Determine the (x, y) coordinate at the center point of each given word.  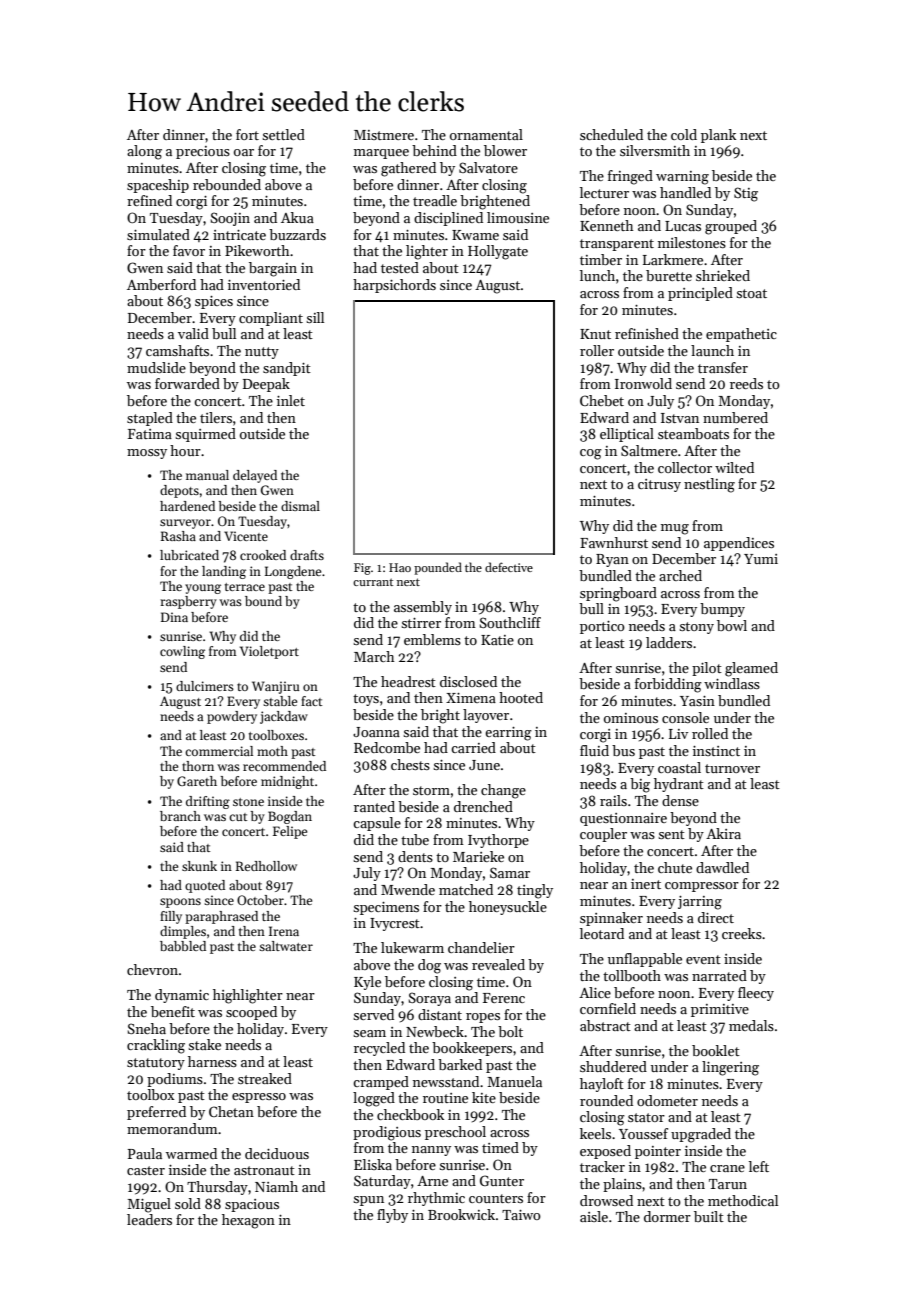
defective (509, 567)
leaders (149, 1219)
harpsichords (394, 286)
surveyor (185, 524)
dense (680, 800)
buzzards (297, 234)
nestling (709, 485)
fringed (630, 177)
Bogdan (290, 817)
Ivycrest (395, 924)
